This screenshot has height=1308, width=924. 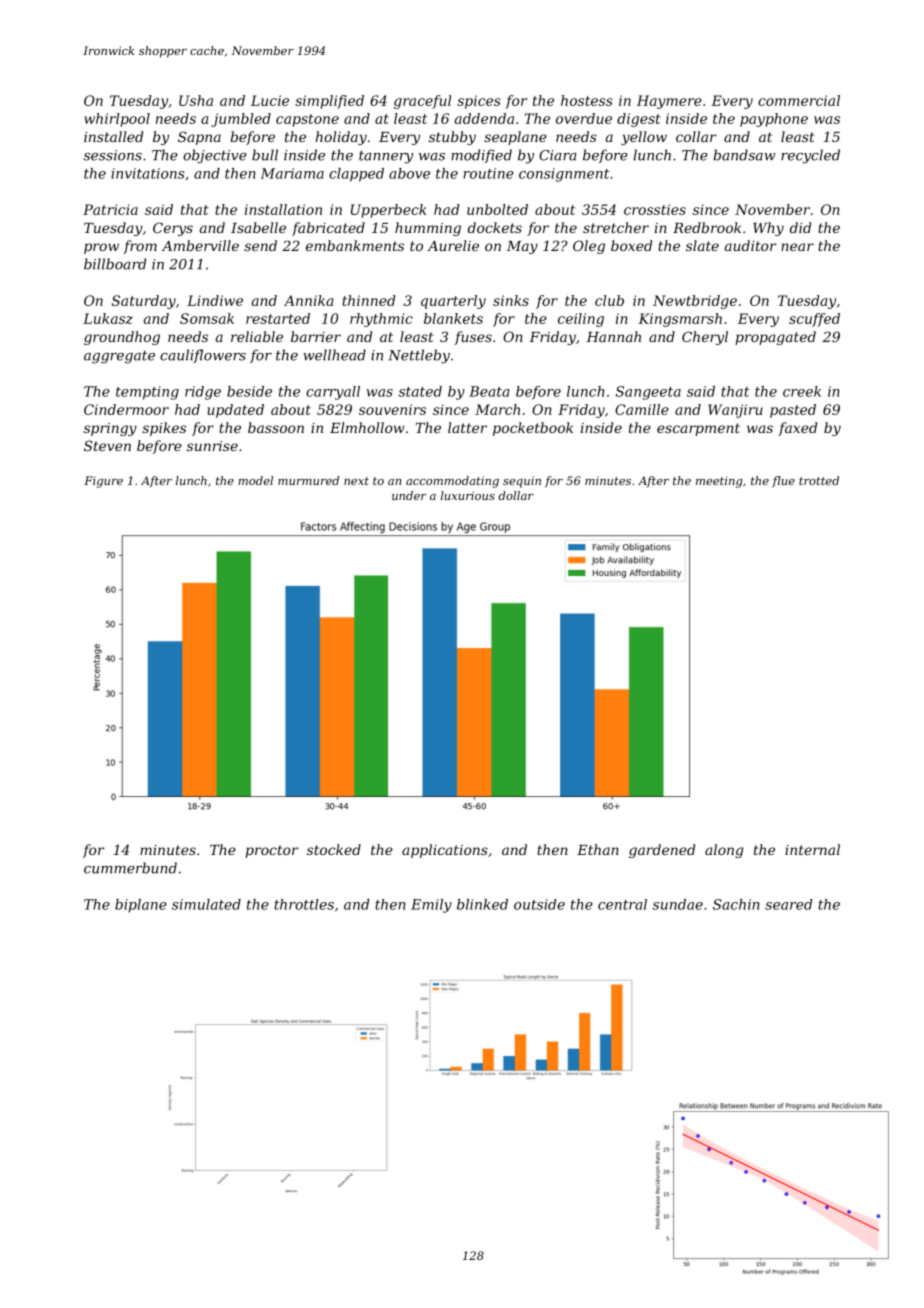 What do you see at coordinates (669, 102) in the screenshot?
I see `Haymere` at bounding box center [669, 102].
